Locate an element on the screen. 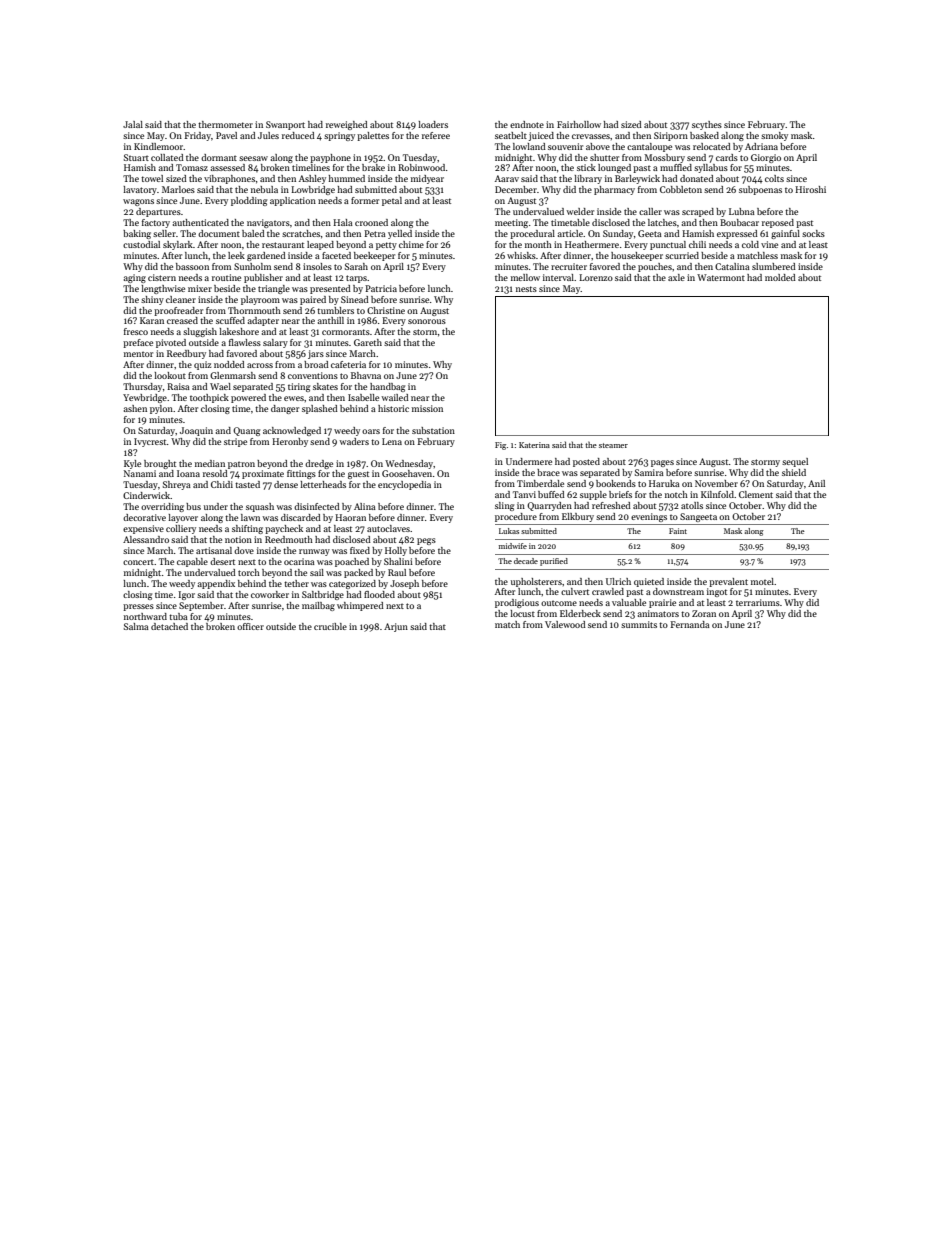 Image resolution: width=952 pixels, height=1233 pixels. Anil is located at coordinates (816, 483).
